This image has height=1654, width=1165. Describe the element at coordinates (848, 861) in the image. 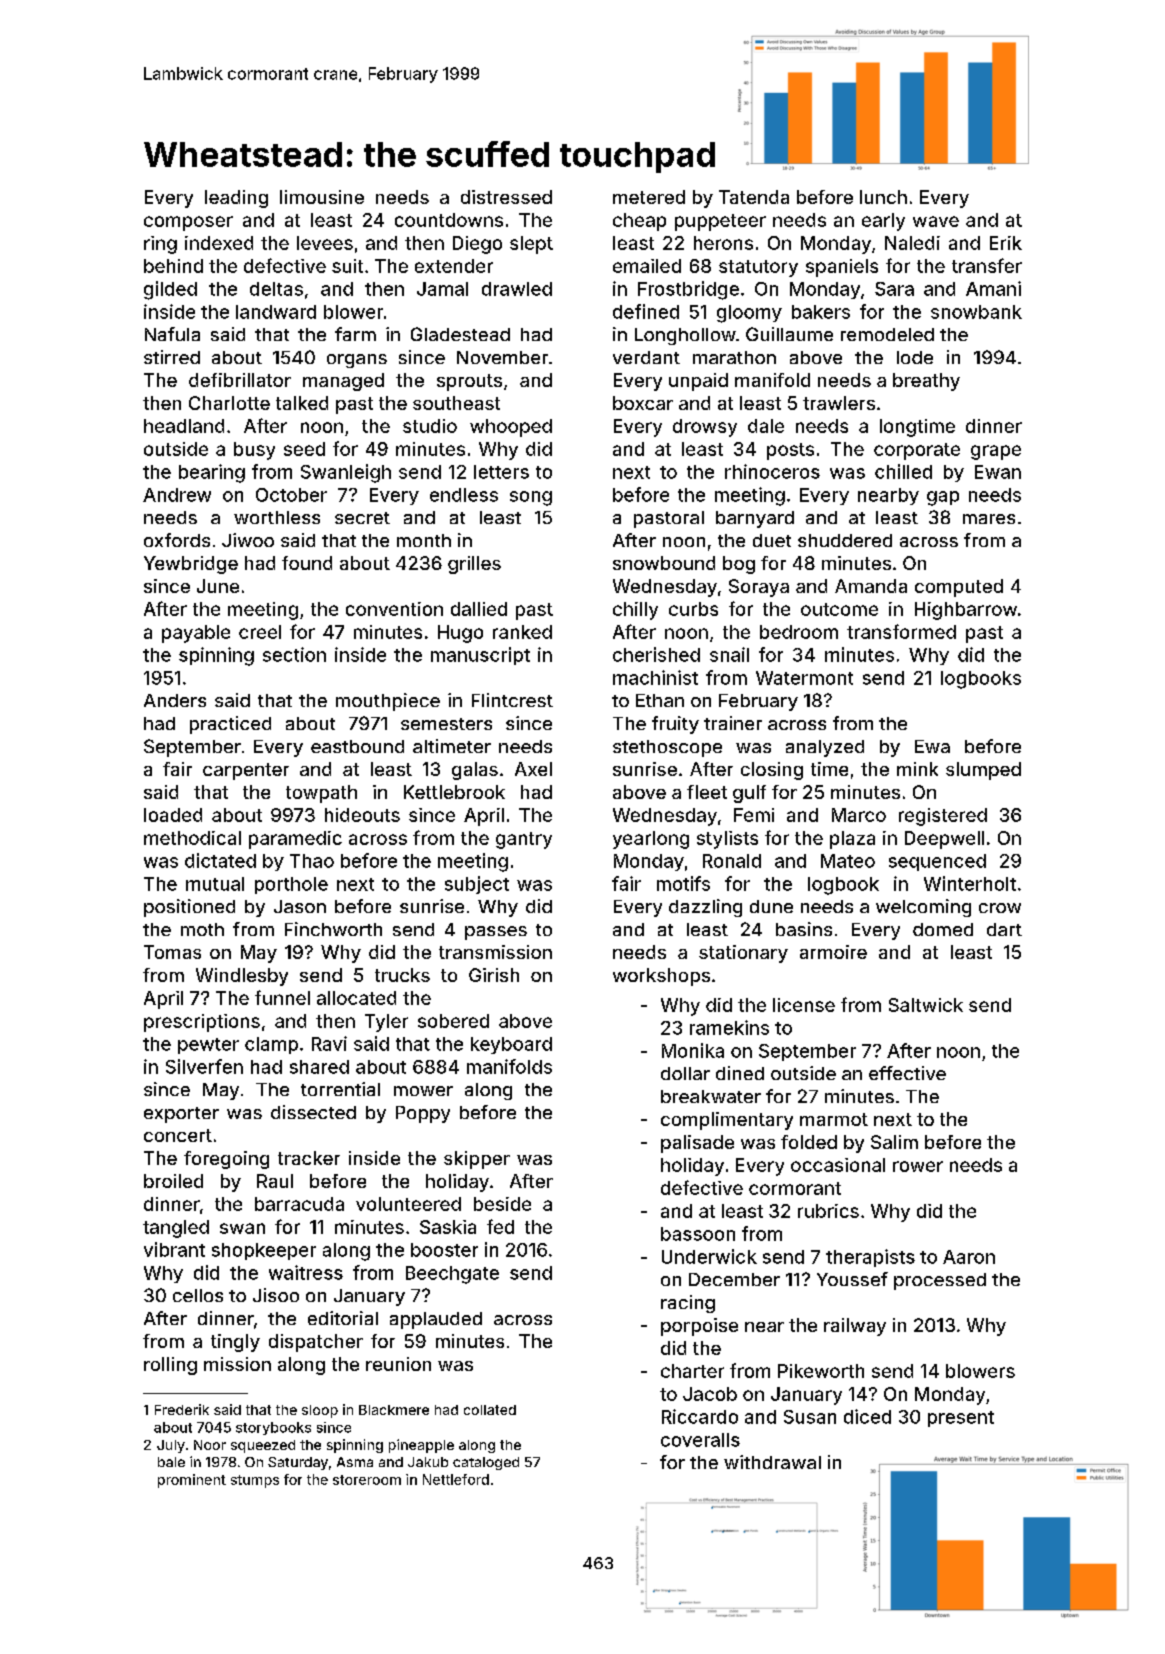

I see `Mateo` at that location.
